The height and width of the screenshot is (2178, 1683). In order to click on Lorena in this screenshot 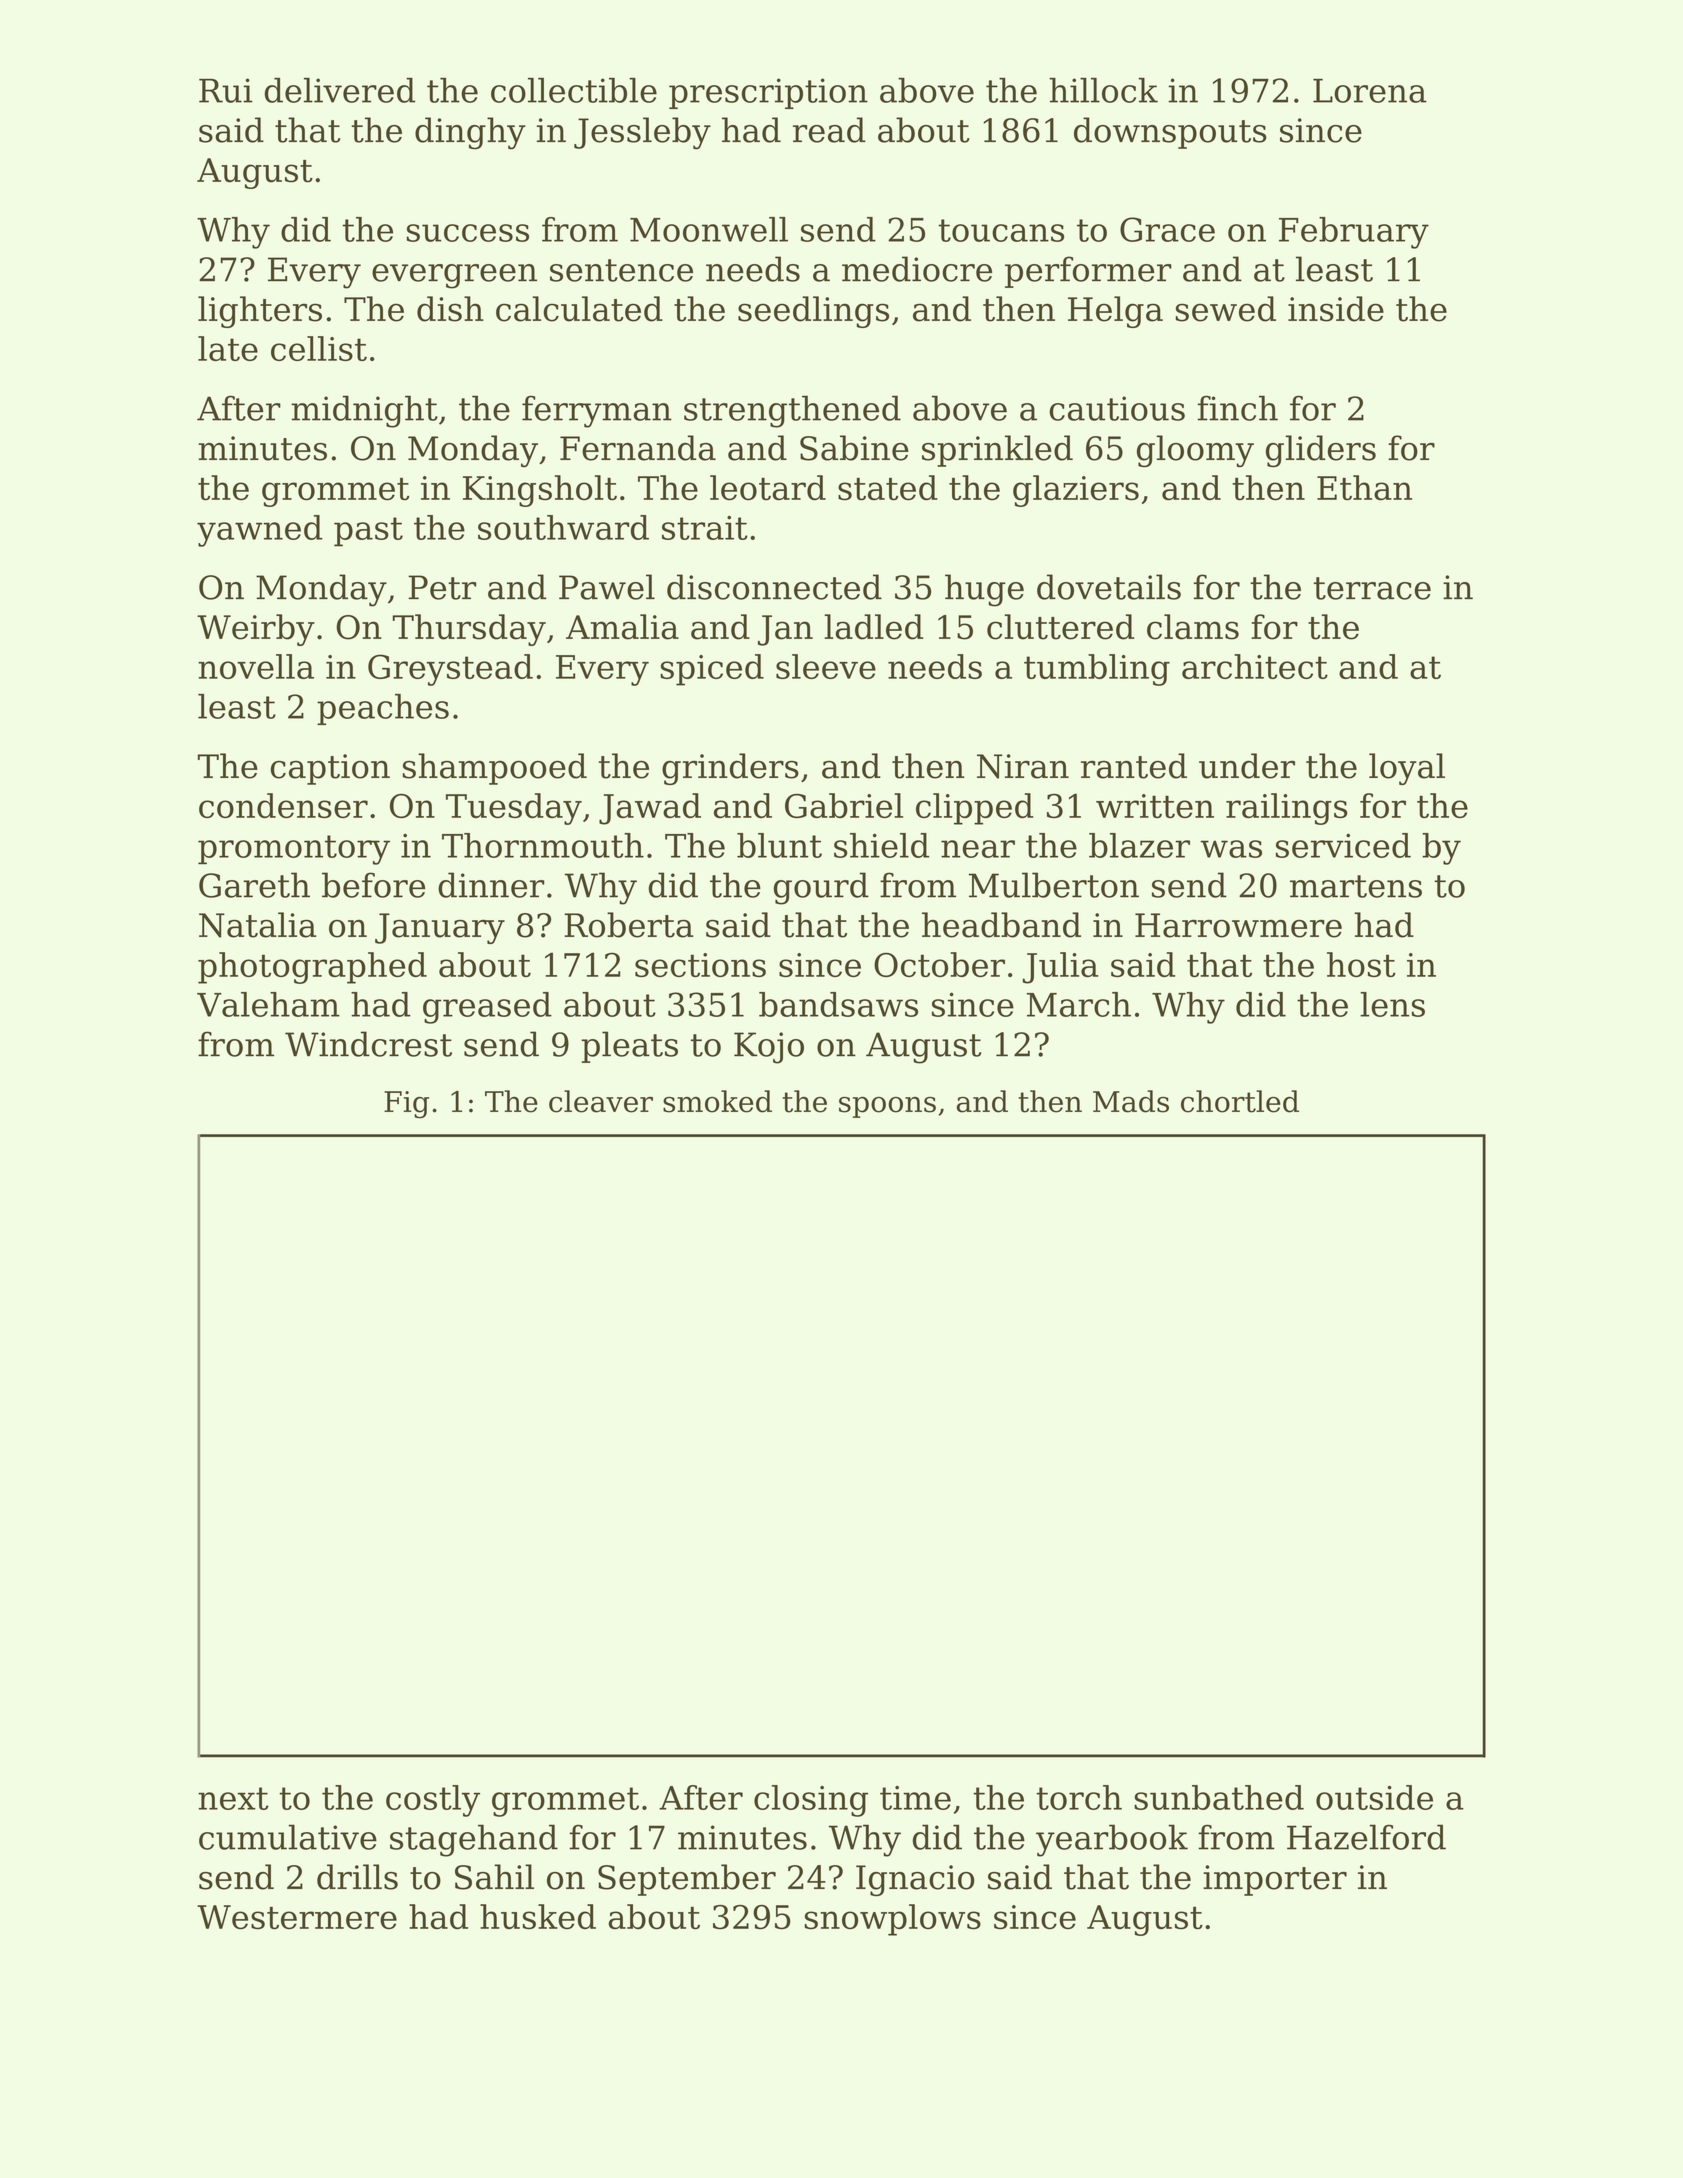, I will do `click(1370, 91)`.
